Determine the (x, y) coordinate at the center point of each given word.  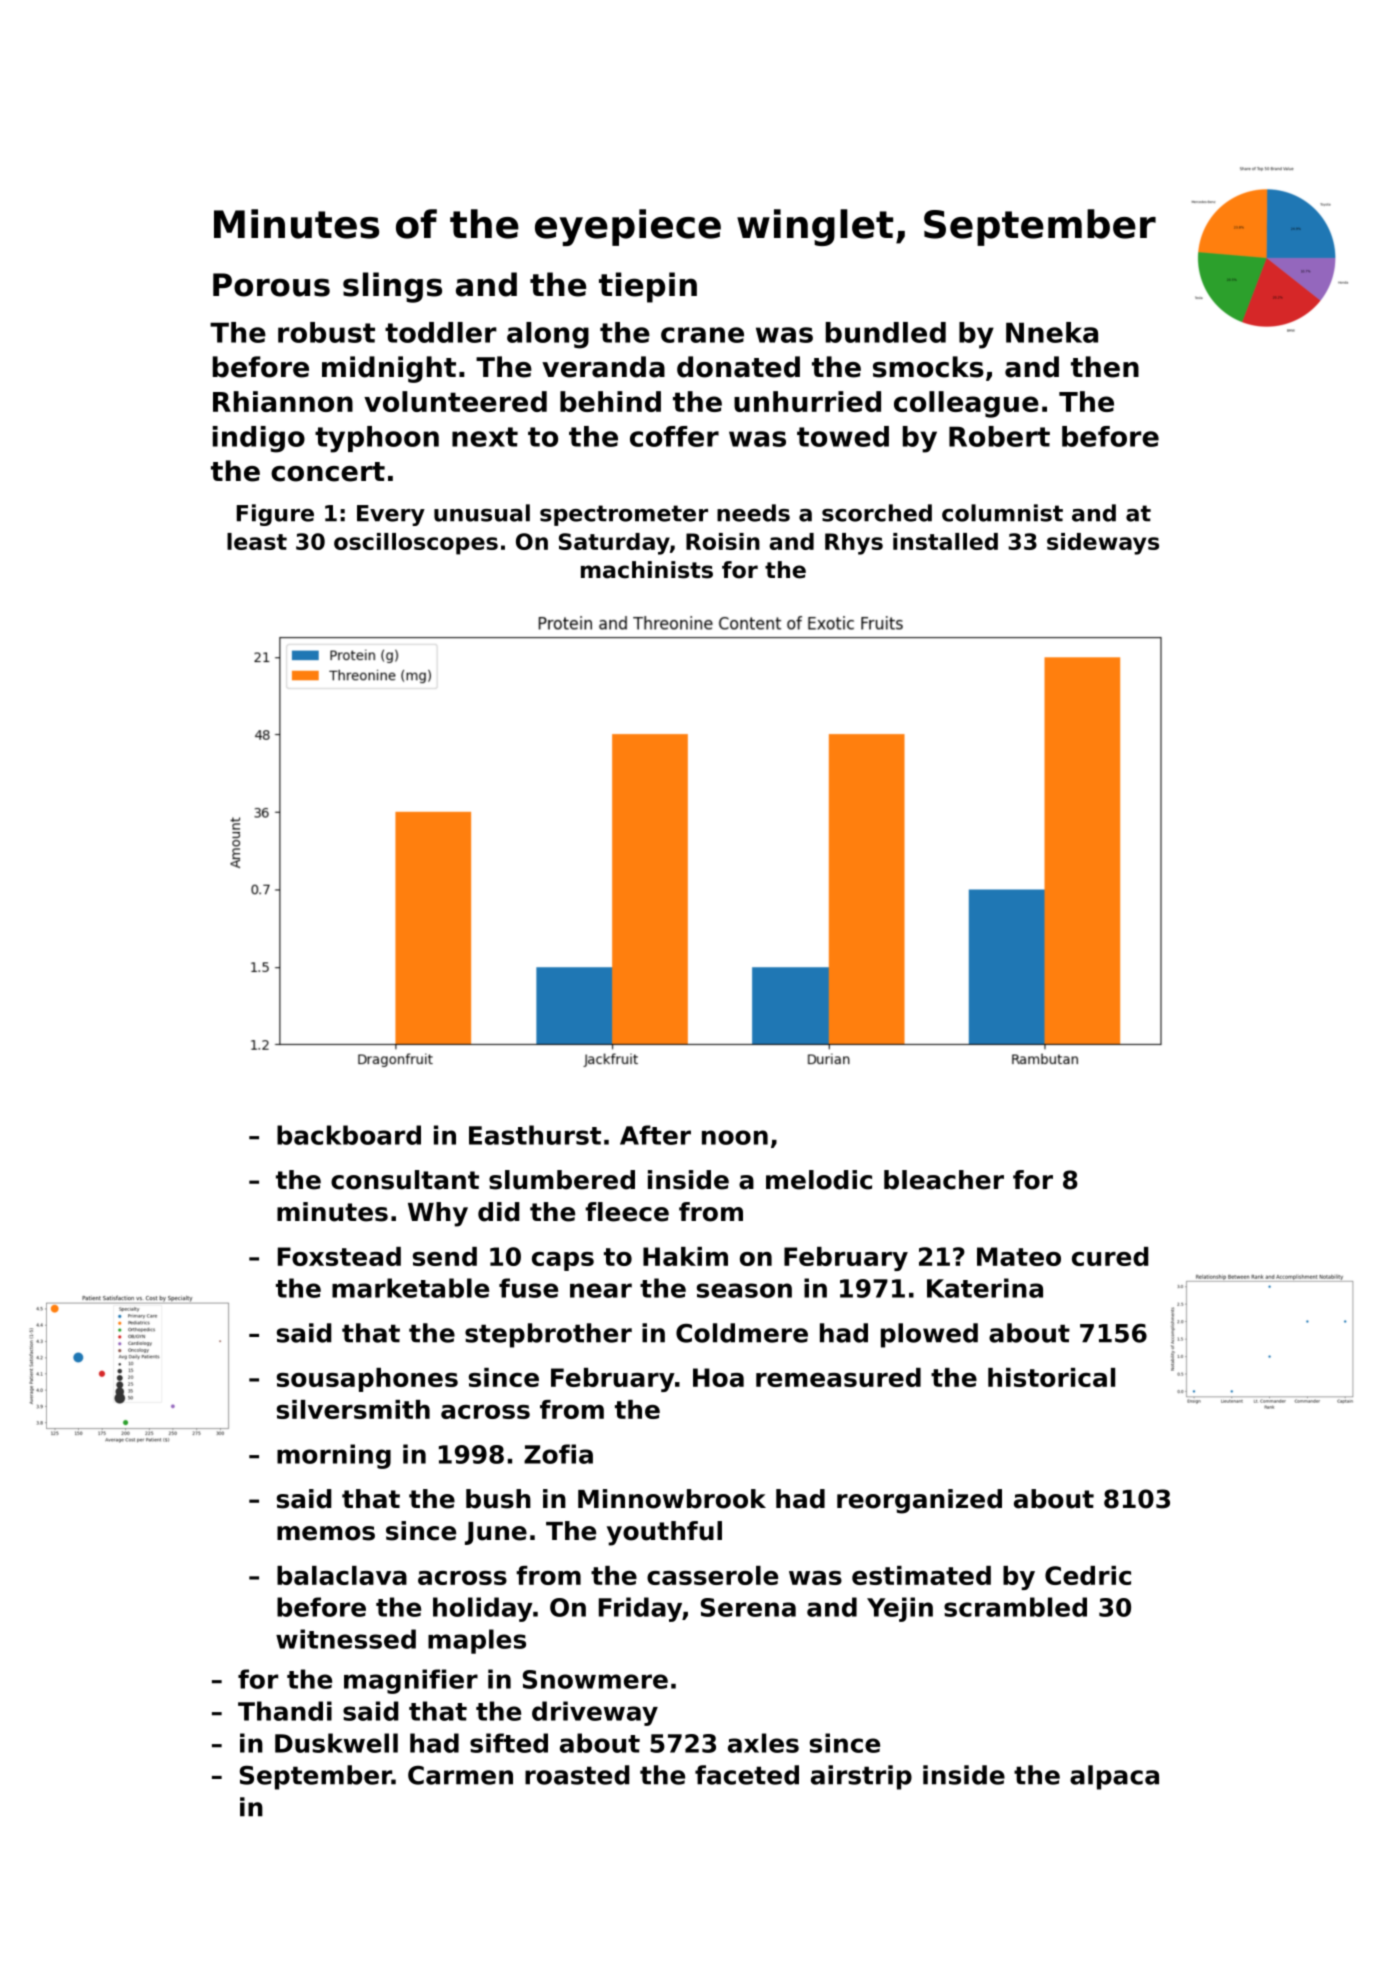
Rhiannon (283, 401)
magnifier (411, 1681)
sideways (1103, 544)
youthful (664, 1533)
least (257, 541)
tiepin (648, 287)
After (655, 1135)
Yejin (900, 1609)
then (1105, 367)
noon (735, 1137)
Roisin (723, 541)
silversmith (353, 1409)
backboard (349, 1135)
